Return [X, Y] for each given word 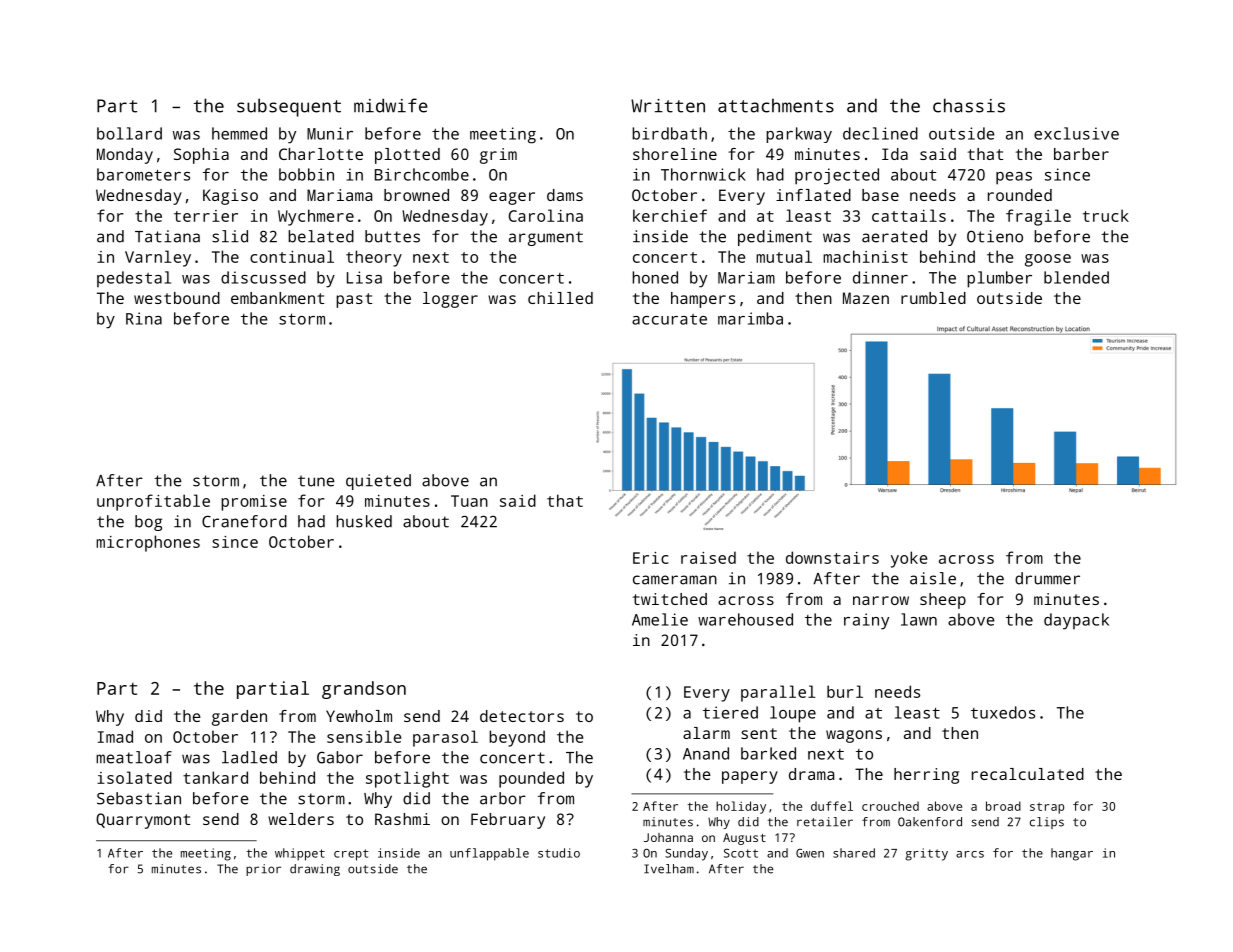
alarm [706, 733]
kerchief [670, 215]
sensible [364, 736]
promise [254, 503]
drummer [1047, 578]
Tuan [469, 501]
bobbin [306, 174]
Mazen [866, 298]
